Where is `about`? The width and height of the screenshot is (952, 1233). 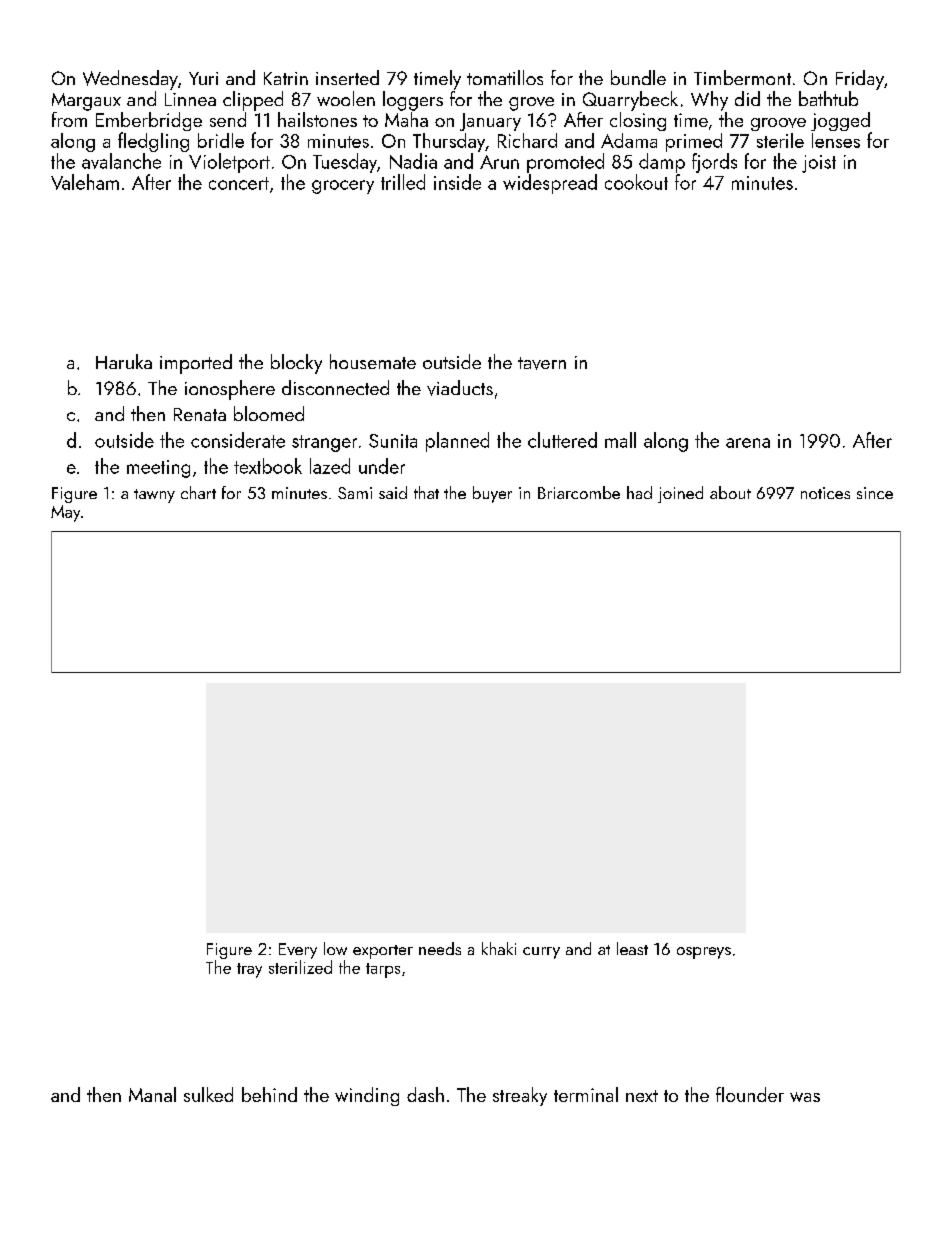
about is located at coordinates (730, 492).
